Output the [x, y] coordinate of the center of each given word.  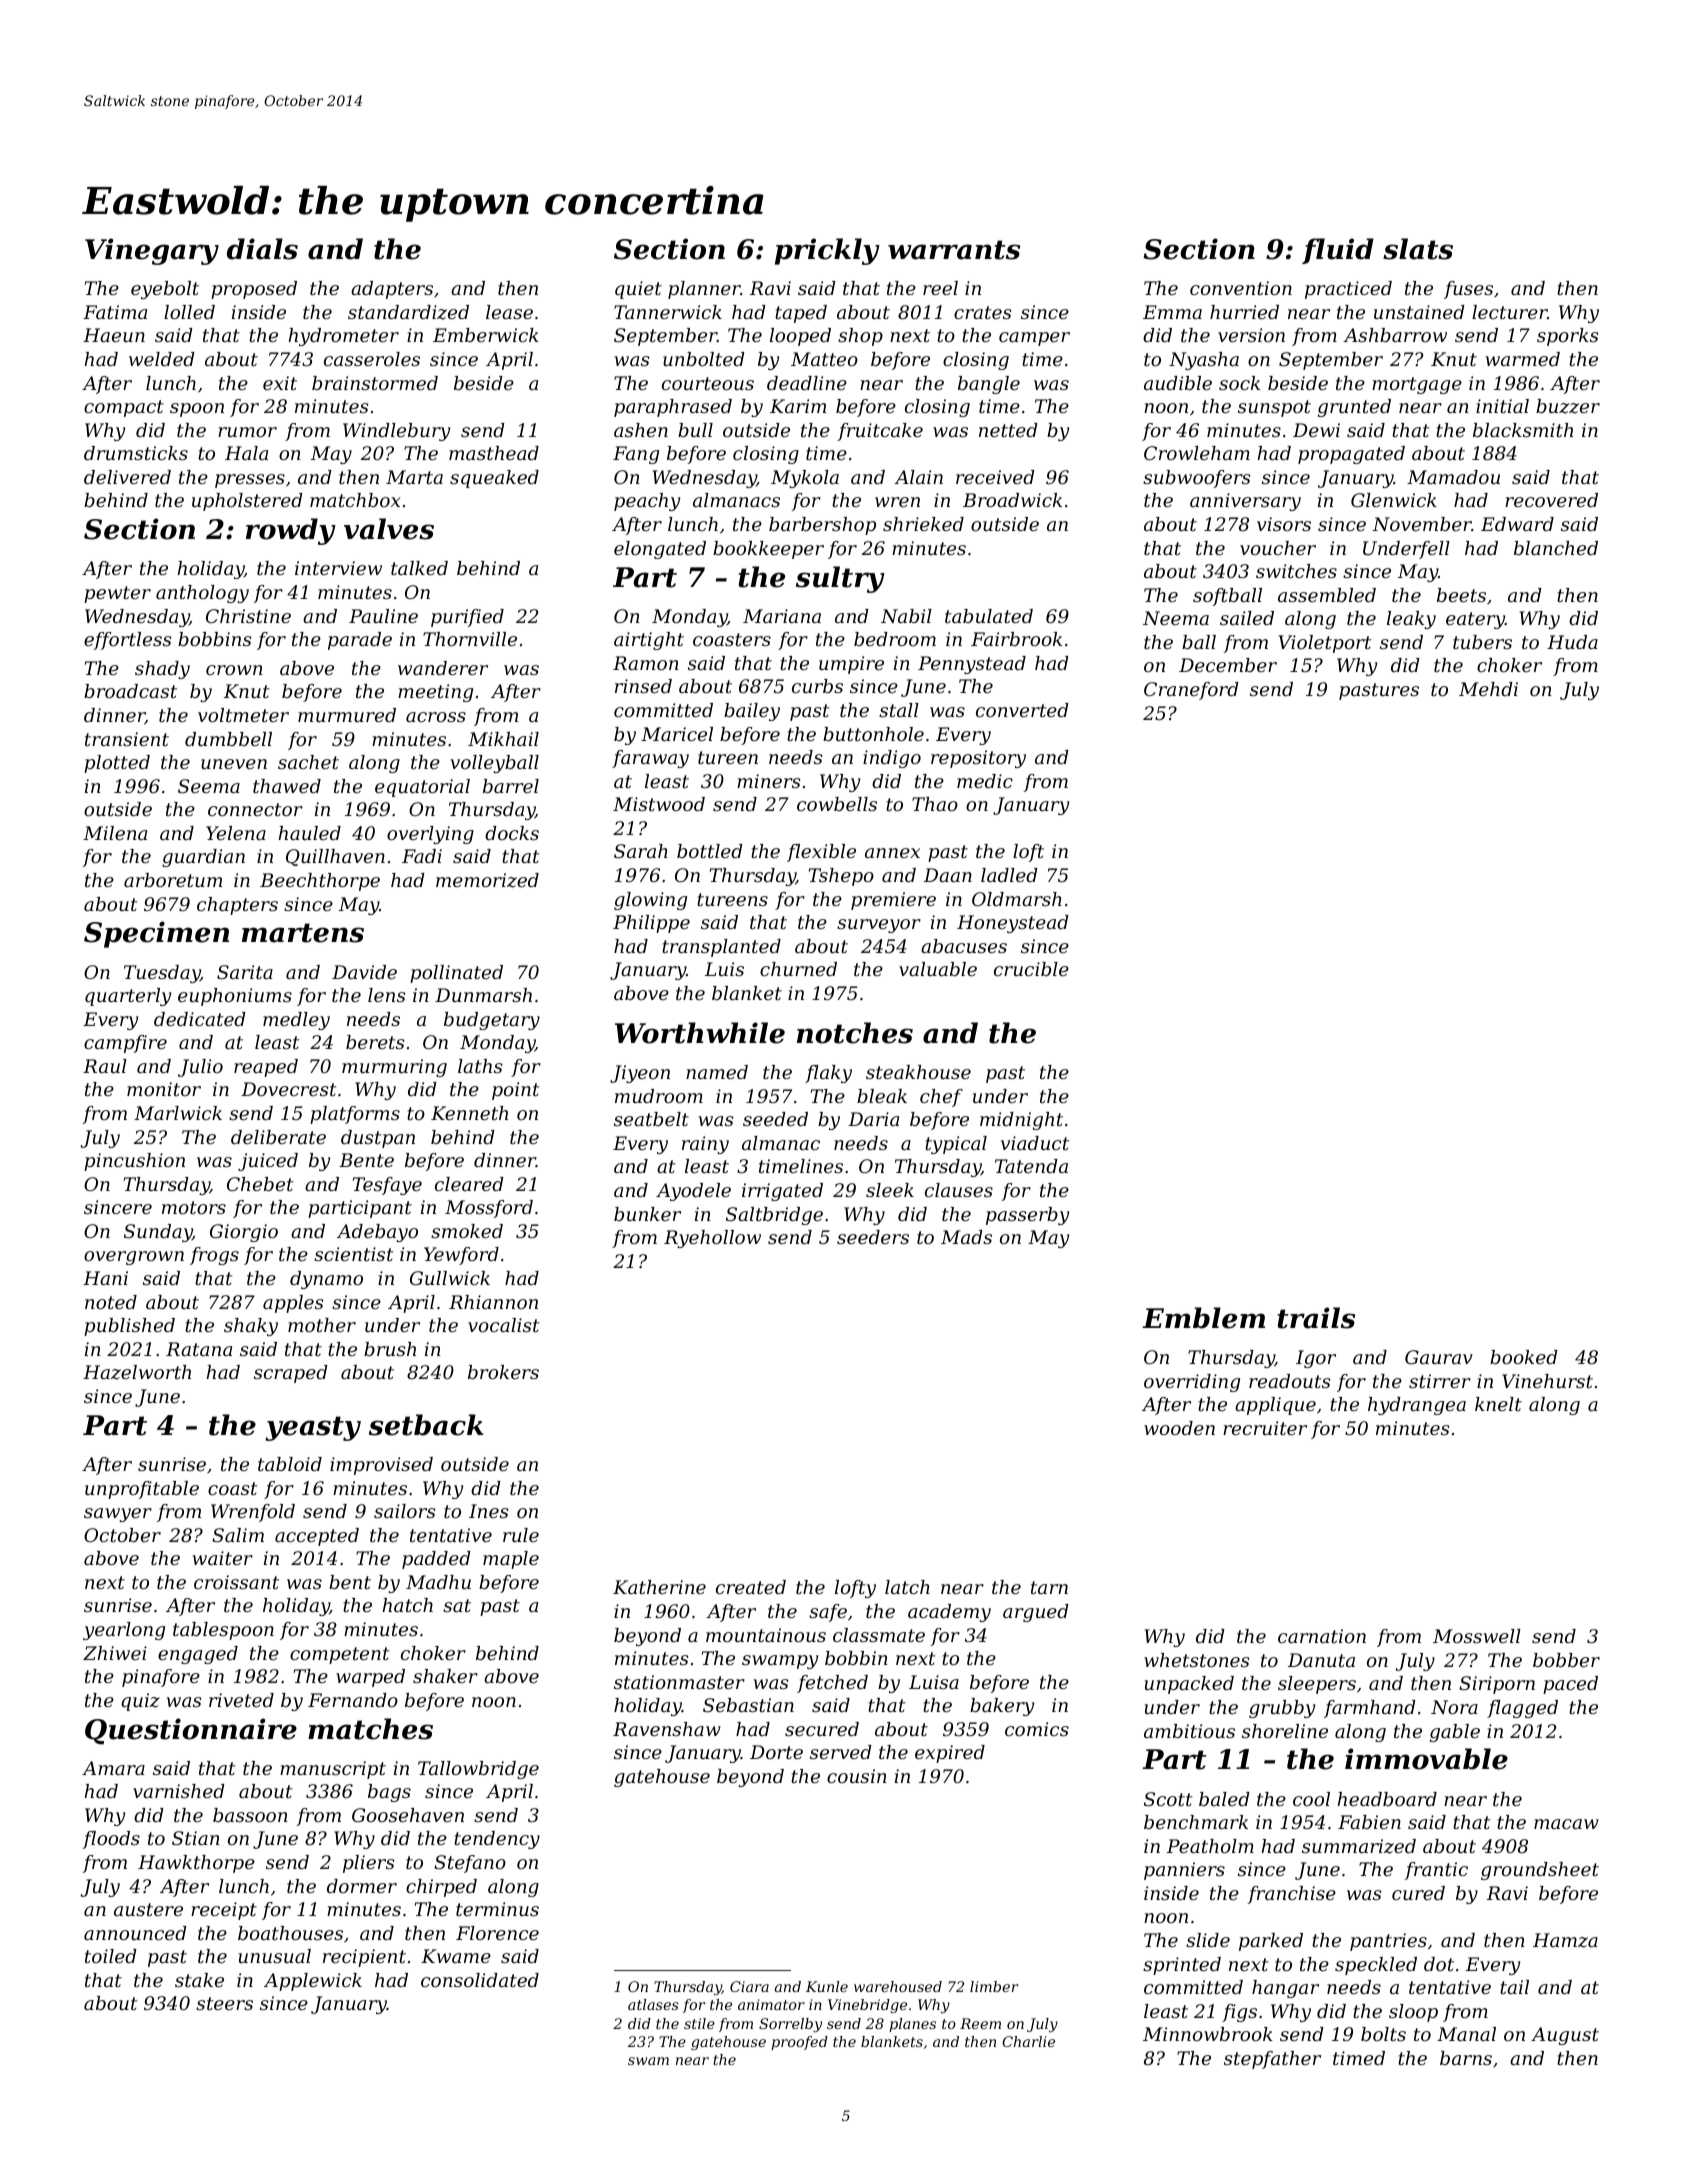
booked [1524, 1357]
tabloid [290, 1464]
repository [978, 759]
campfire [125, 1044]
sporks [1568, 337]
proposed [254, 290]
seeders [873, 1237]
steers [224, 2003]
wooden [1179, 1428]
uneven [234, 764]
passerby [1027, 1216]
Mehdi [1488, 689]
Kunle [827, 1986]
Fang [636, 455]
